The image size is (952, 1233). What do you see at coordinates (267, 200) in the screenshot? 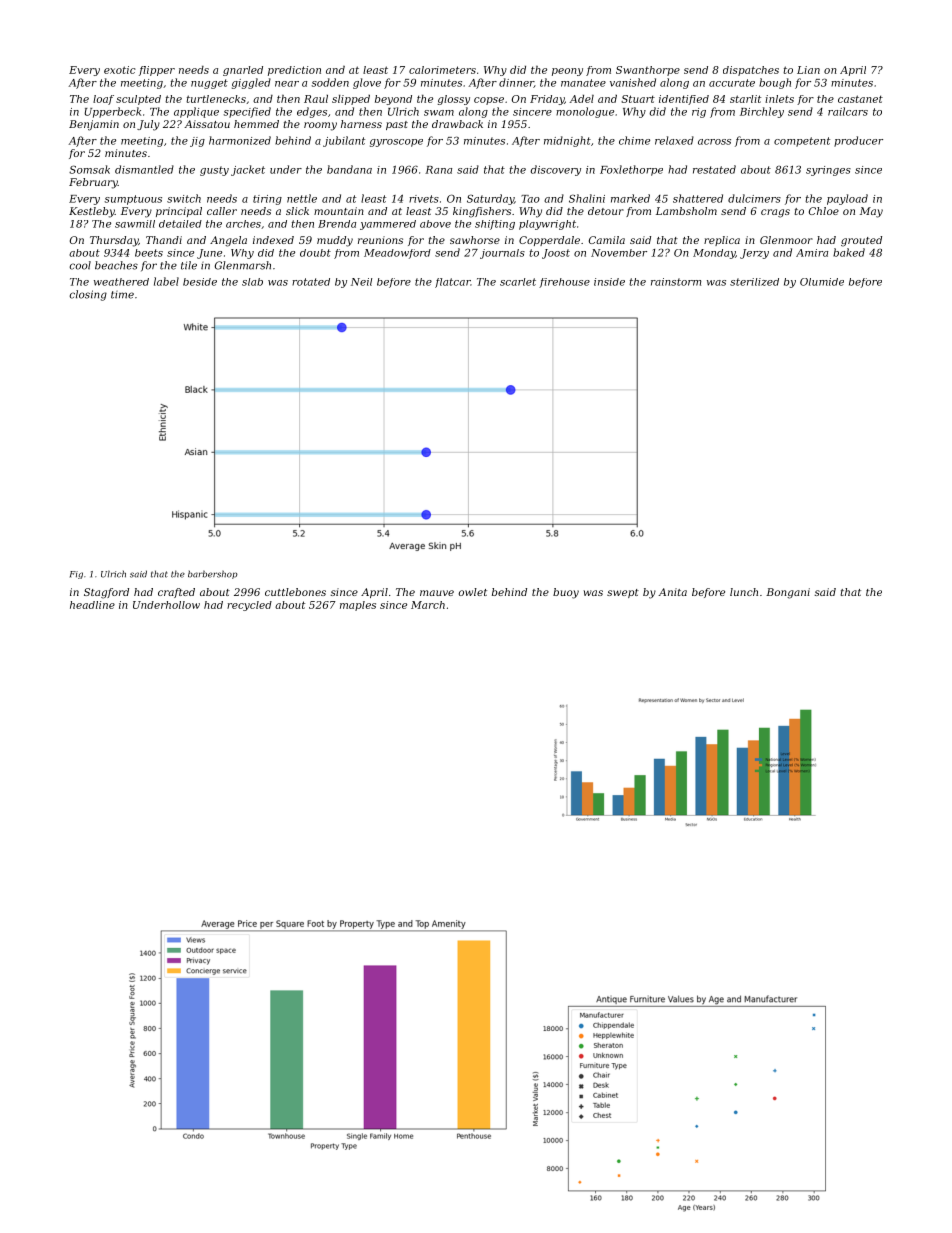
I see `tiring` at bounding box center [267, 200].
